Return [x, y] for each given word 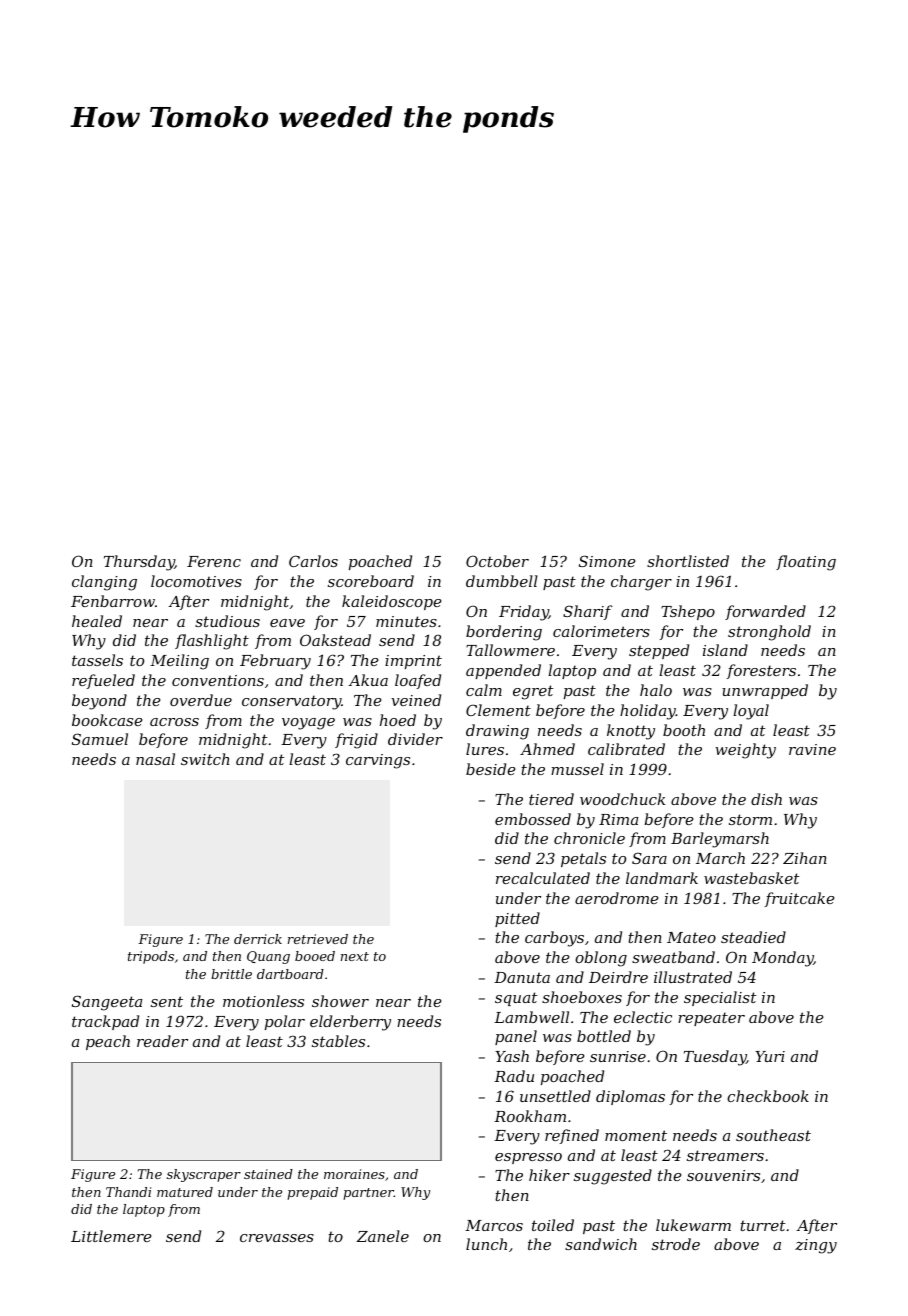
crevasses [277, 1238]
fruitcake [799, 899]
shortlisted [688, 561]
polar [285, 1022]
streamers [725, 1155]
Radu [514, 1076]
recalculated [543, 878]
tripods [151, 957]
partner [368, 1194]
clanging [104, 583]
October [497, 561]
